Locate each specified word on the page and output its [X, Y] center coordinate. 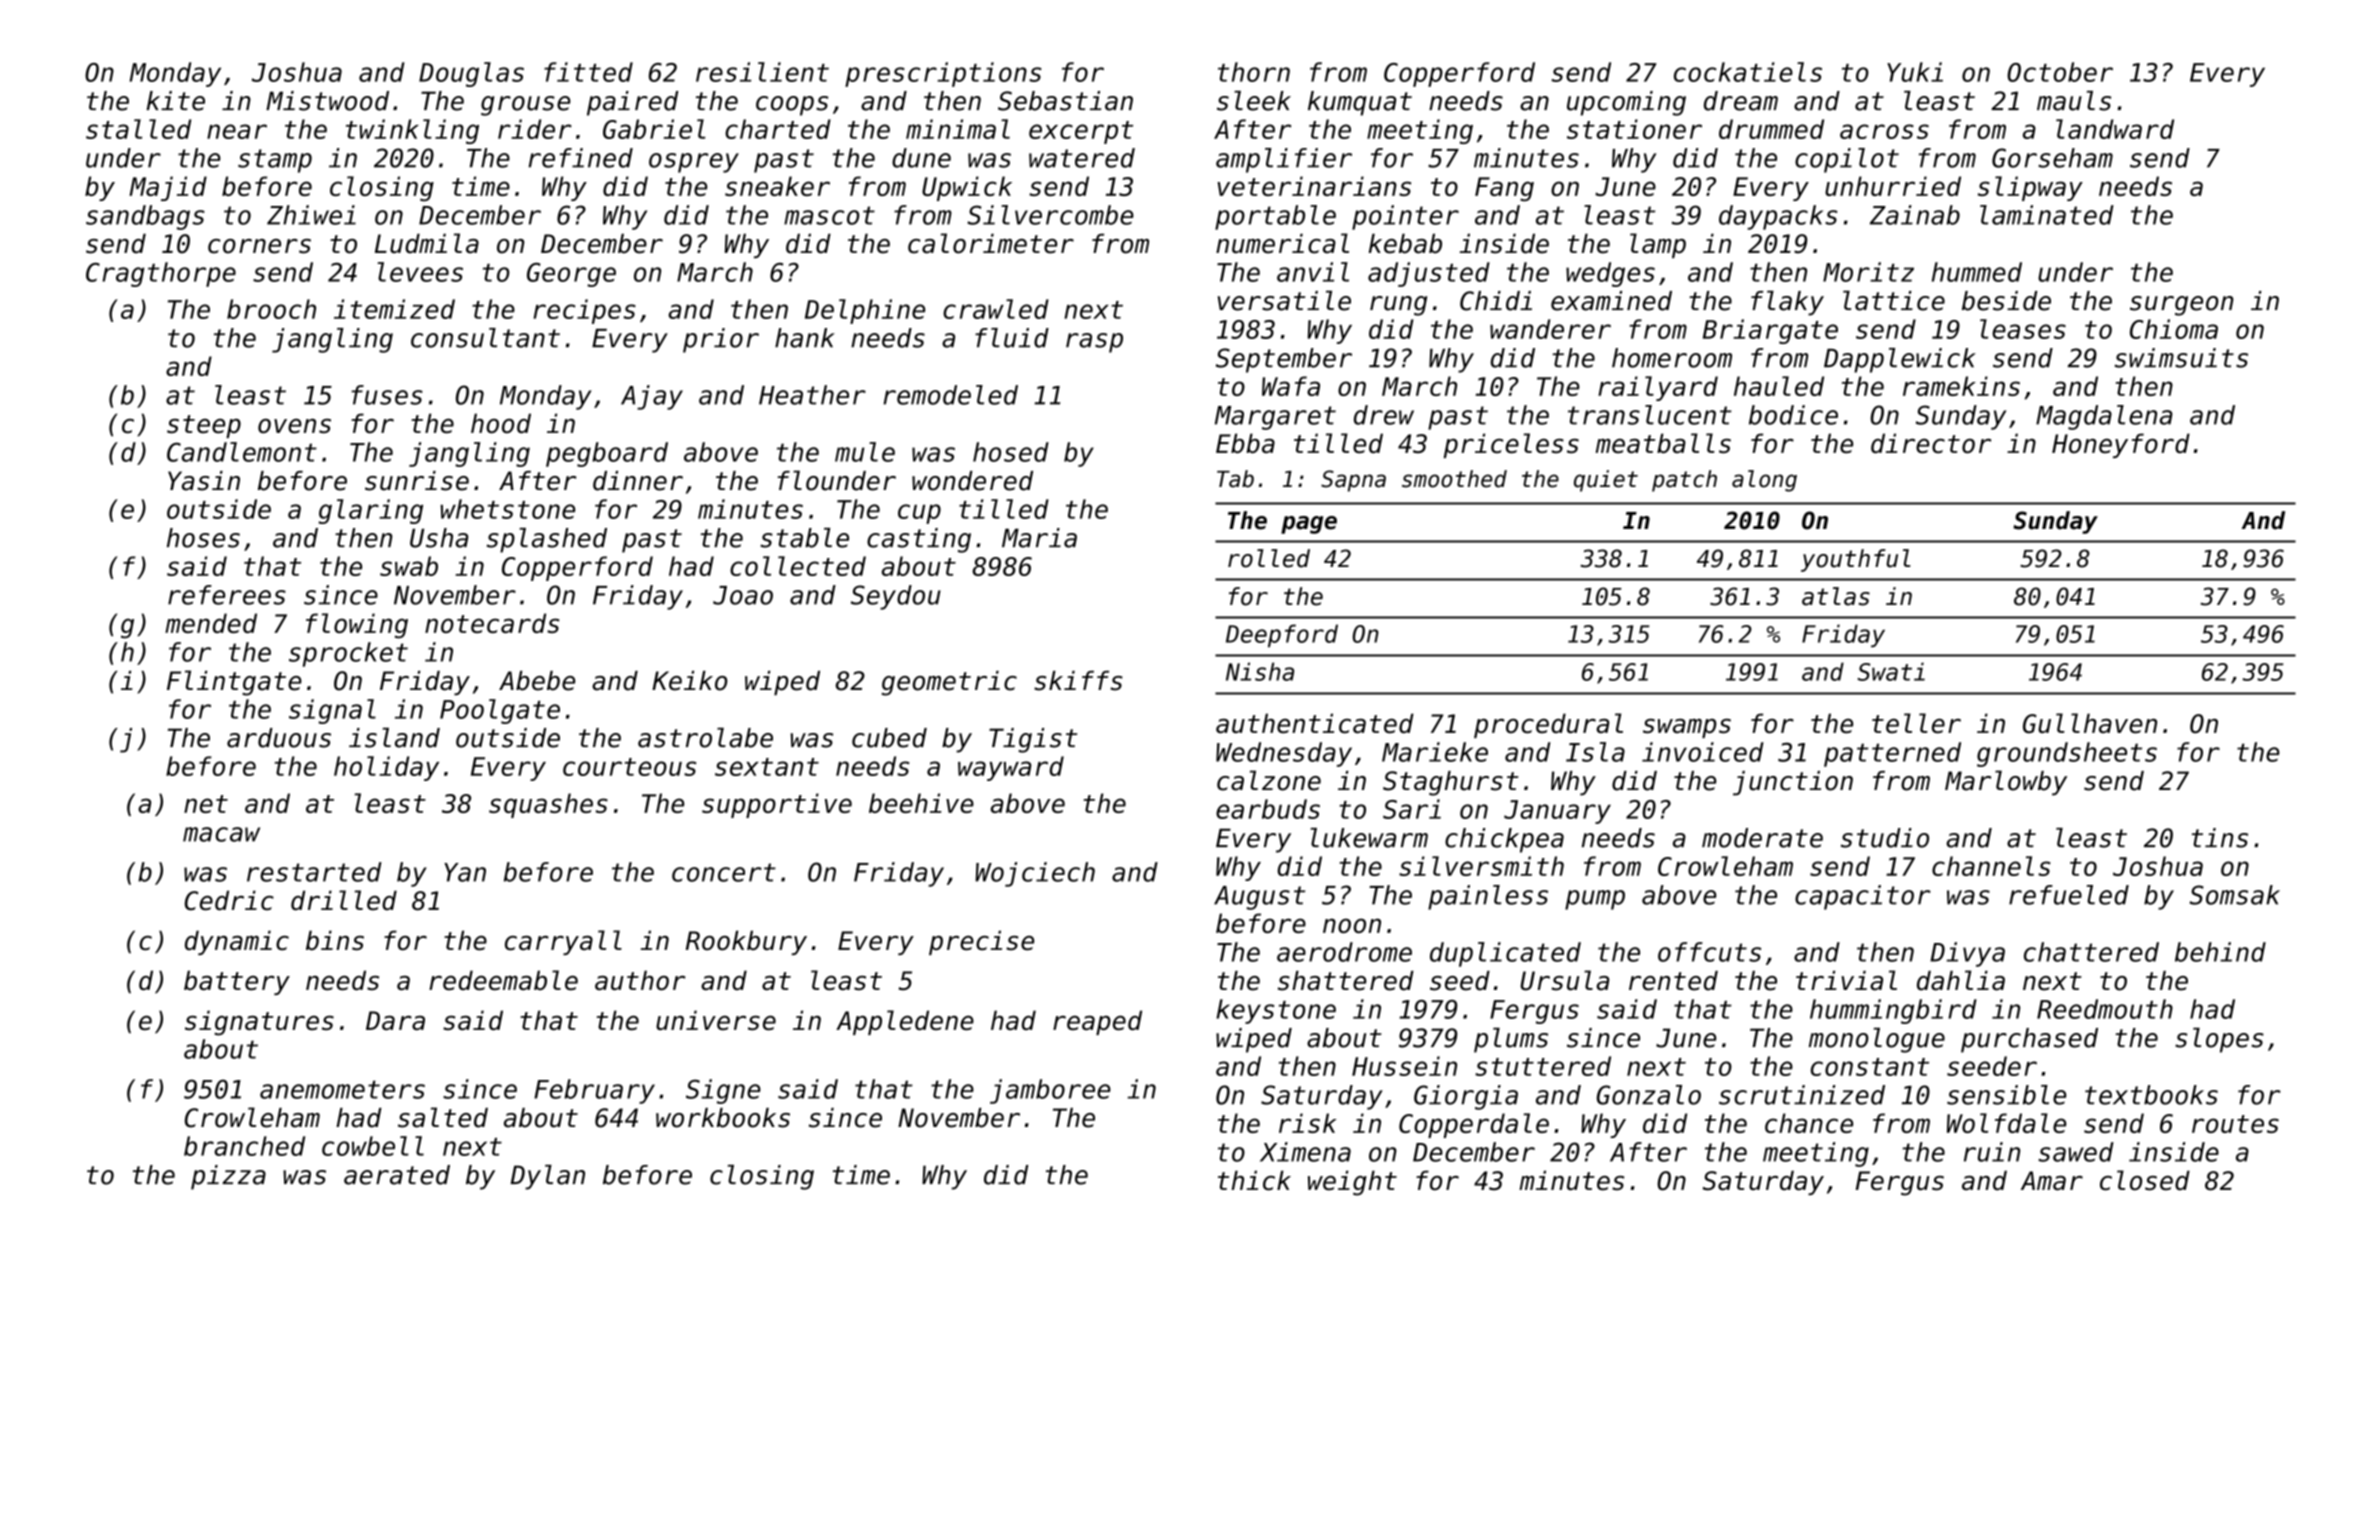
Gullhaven [2090, 723]
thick [1254, 1180]
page [1309, 525]
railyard [1658, 388]
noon [1352, 925]
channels [1991, 866]
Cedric [229, 900]
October [2060, 72]
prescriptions [943, 74]
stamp [275, 161]
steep [204, 426]
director [1931, 443]
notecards [492, 623]
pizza [228, 1177]
